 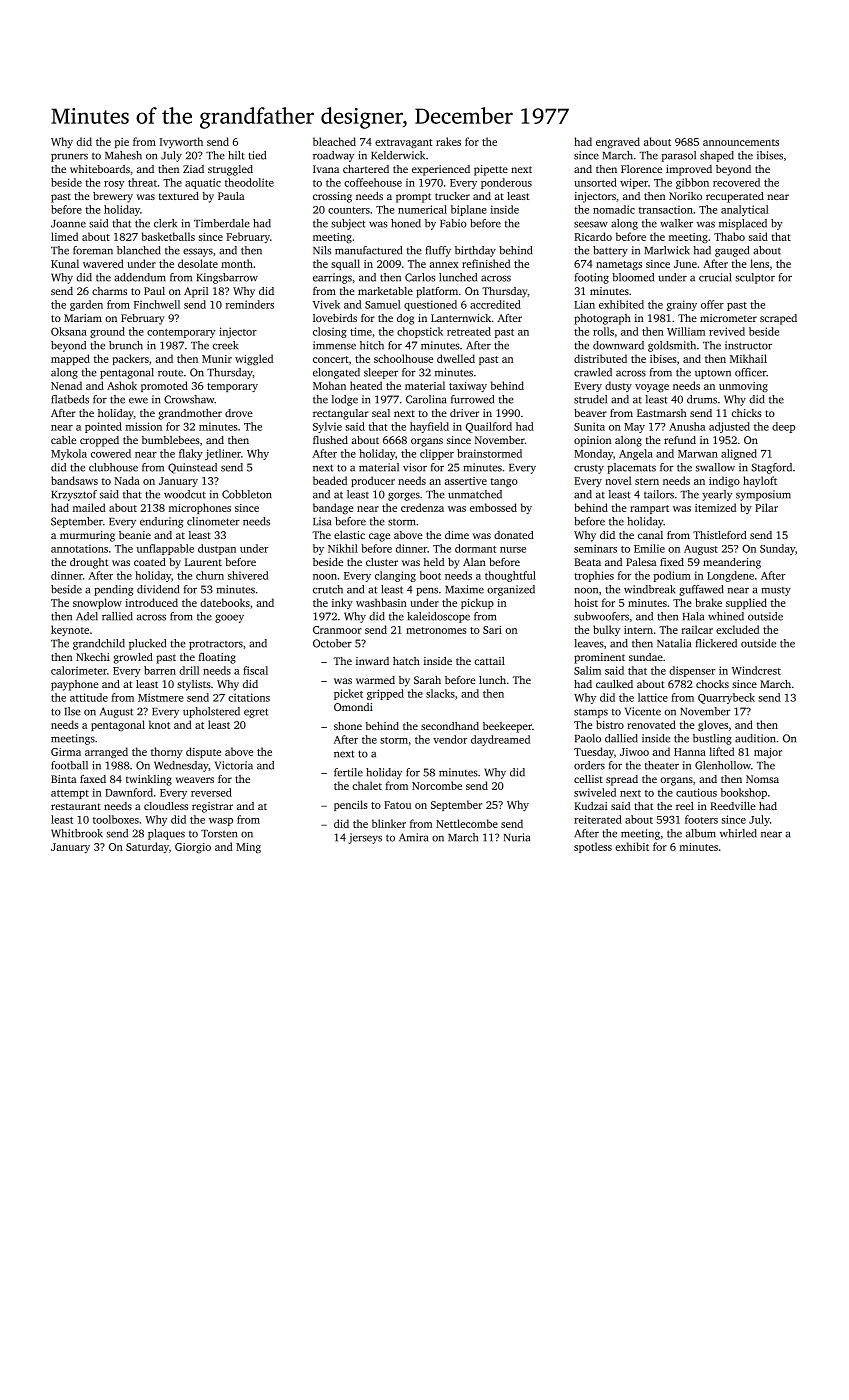 I want to click on announcements, so click(x=741, y=142).
